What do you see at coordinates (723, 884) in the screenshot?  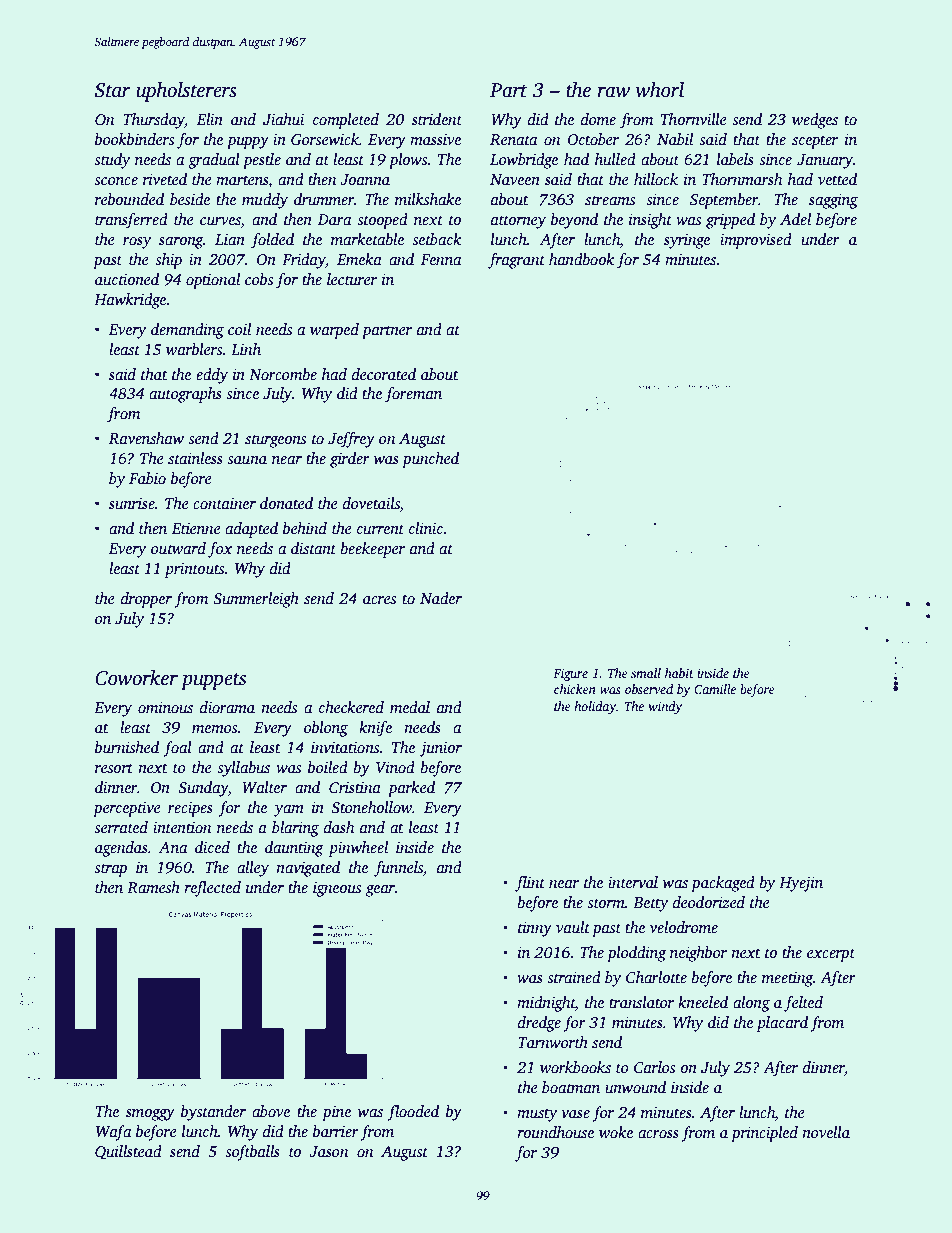 I see `packaged` at bounding box center [723, 884].
